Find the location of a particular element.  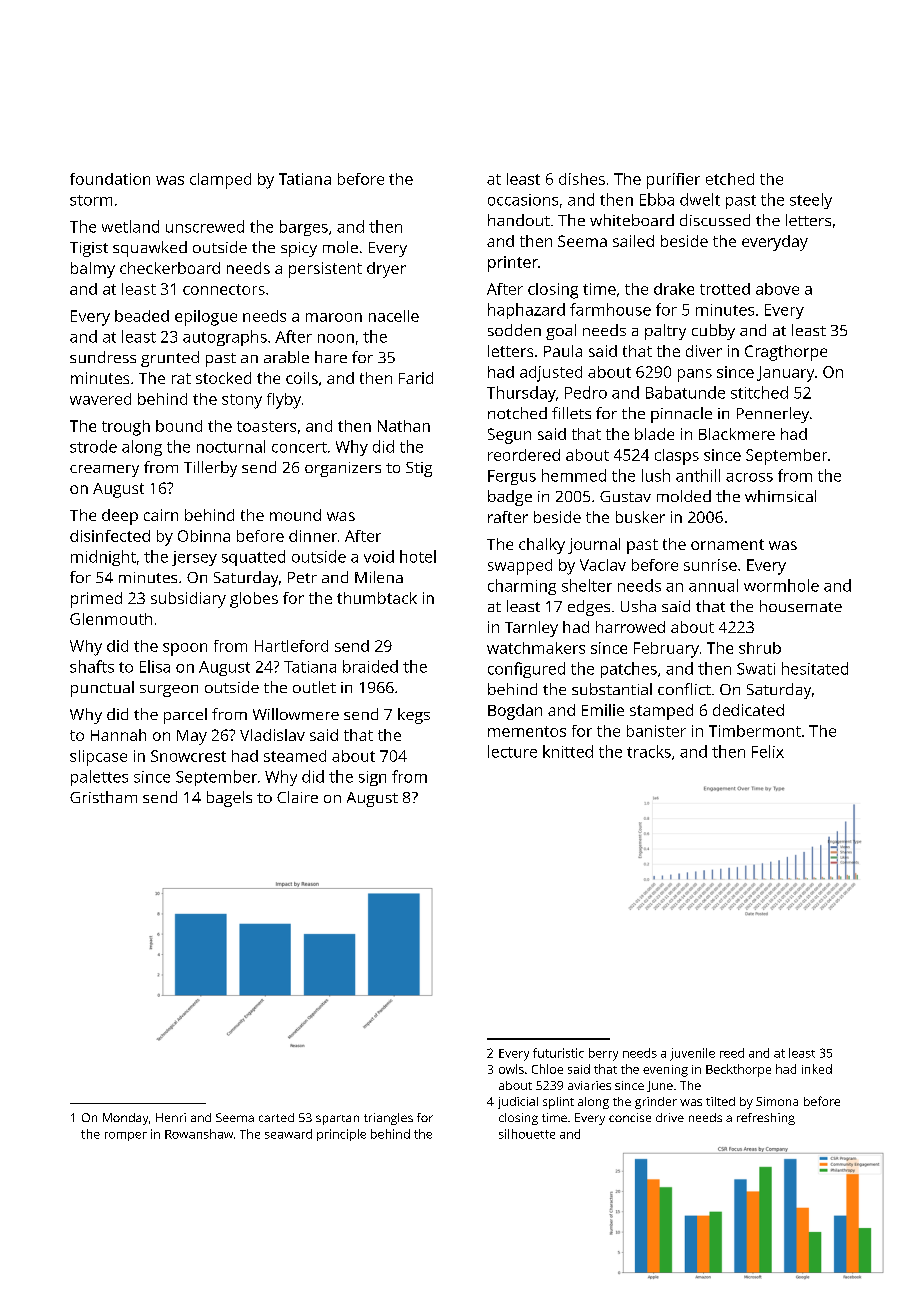

autographs is located at coordinates (225, 338).
